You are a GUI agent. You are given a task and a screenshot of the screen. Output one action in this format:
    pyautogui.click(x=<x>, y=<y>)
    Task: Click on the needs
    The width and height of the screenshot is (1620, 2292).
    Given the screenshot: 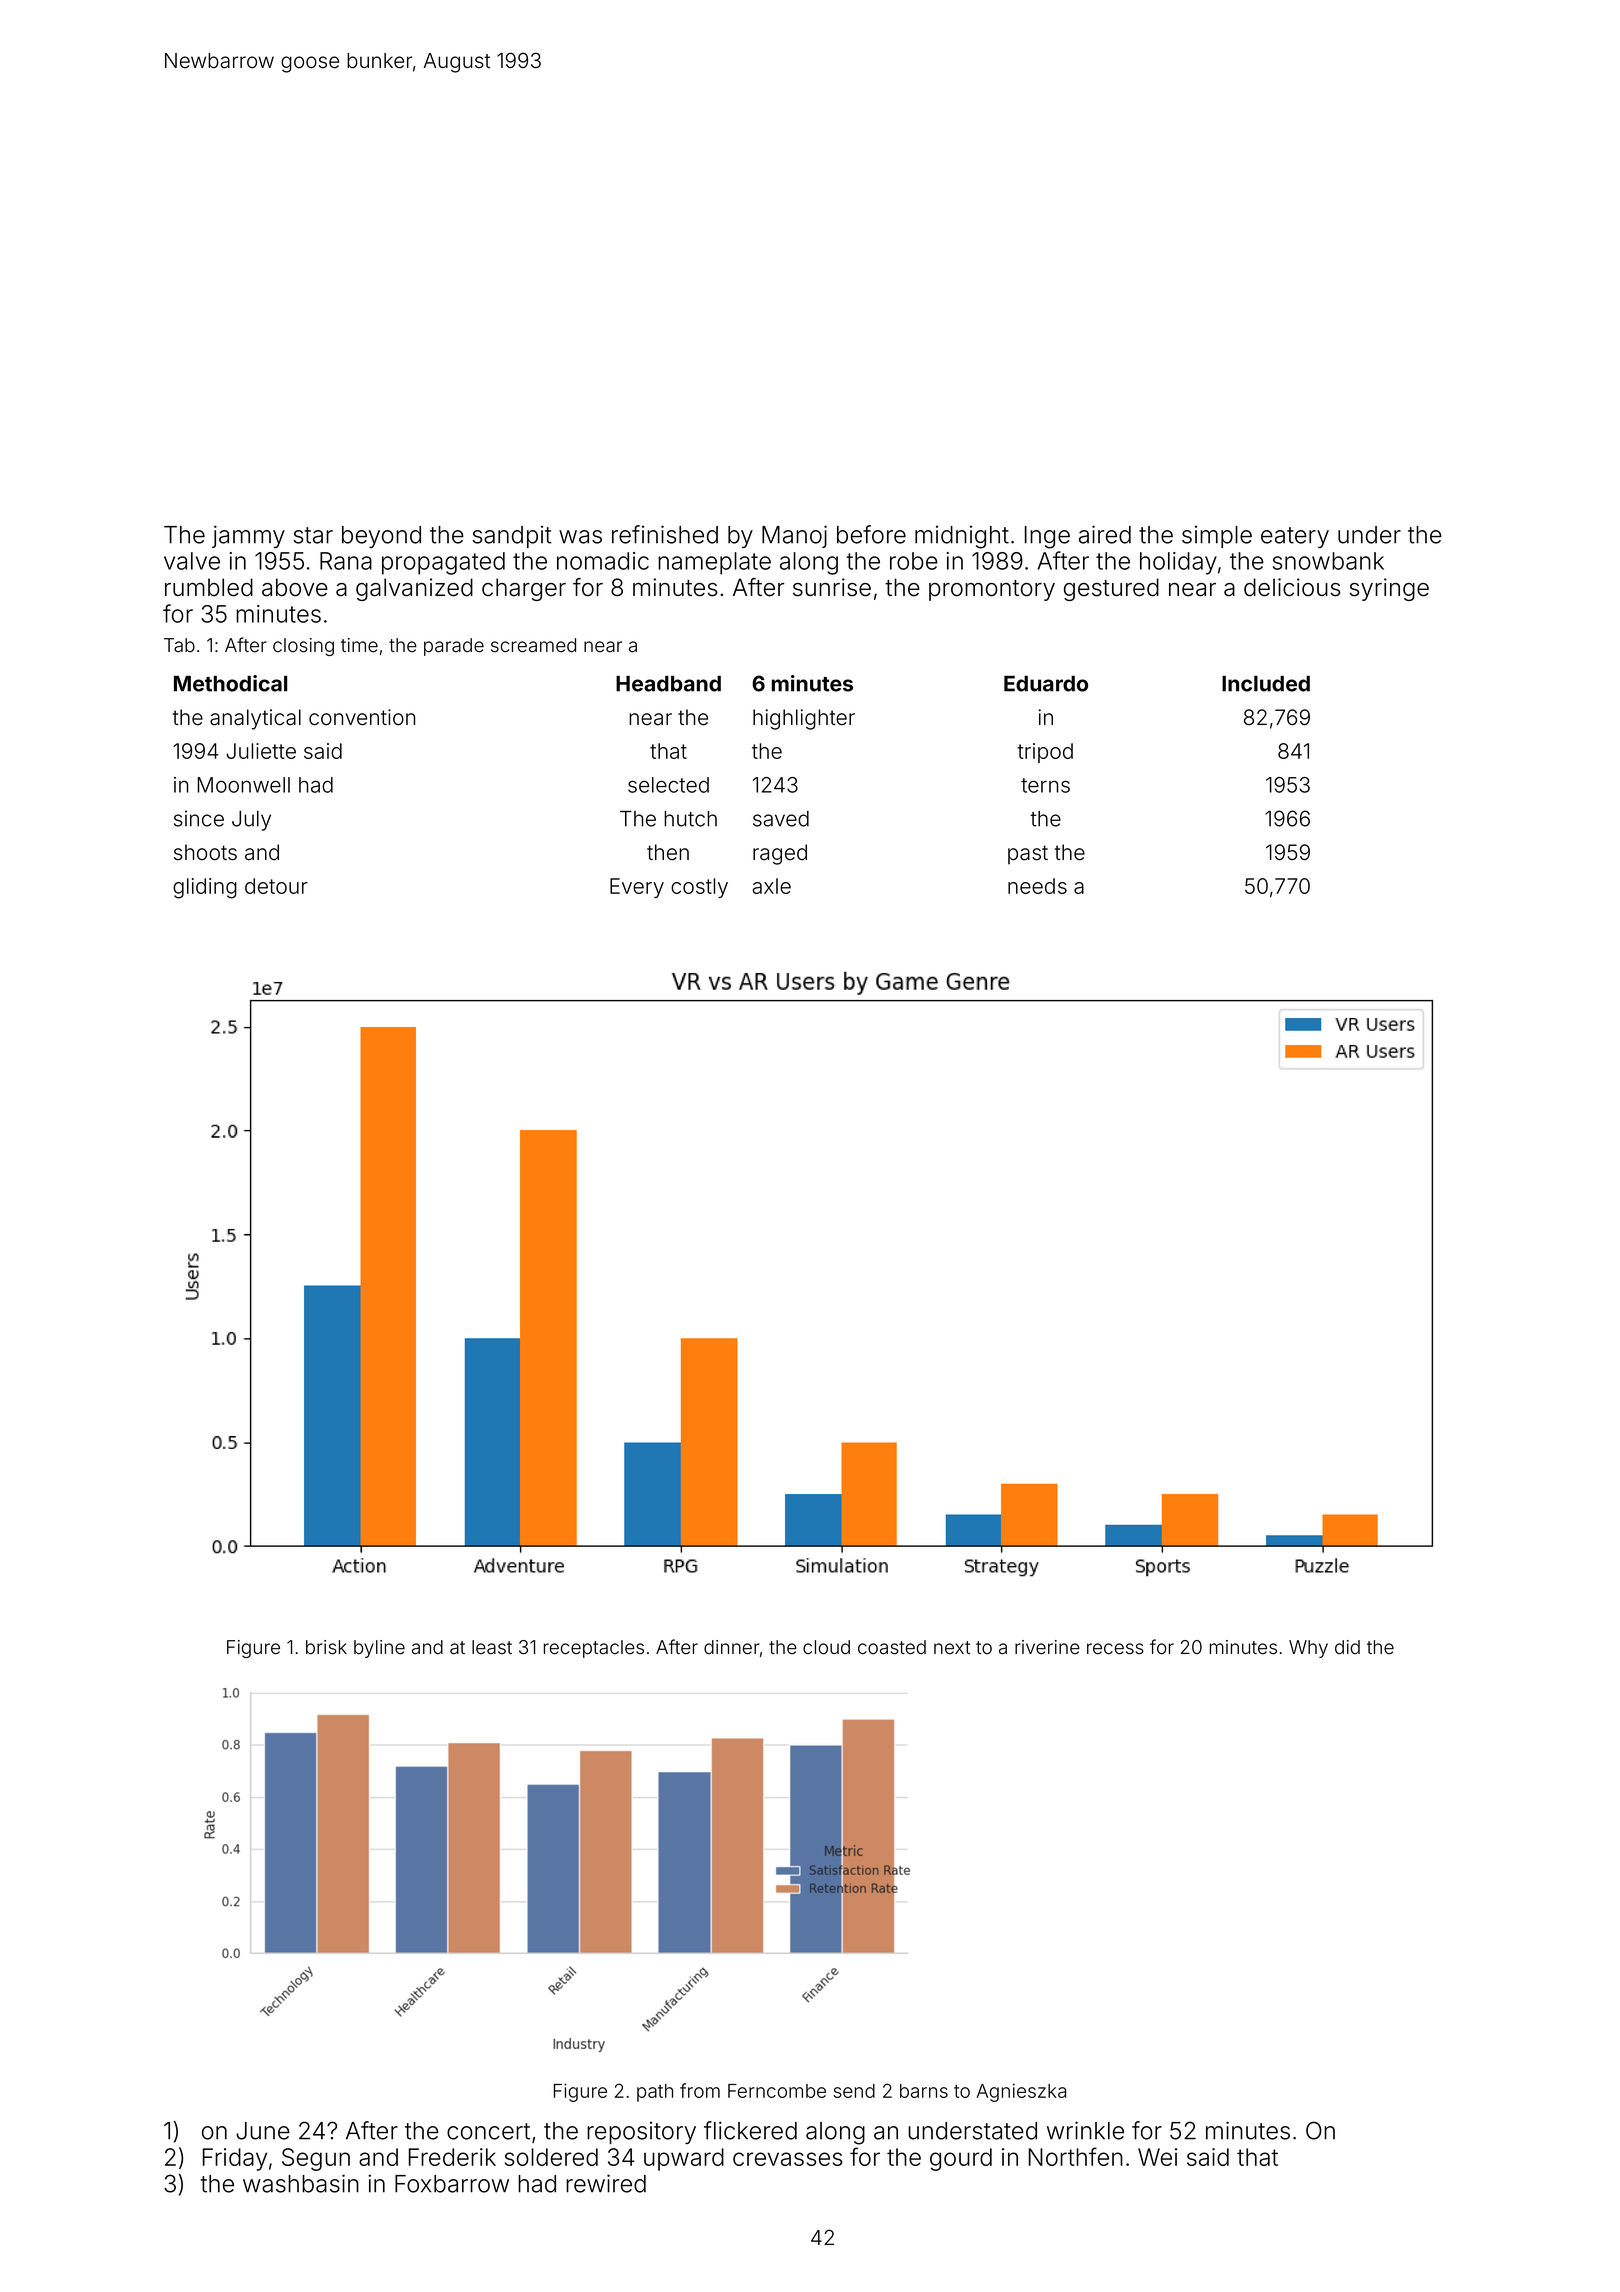 What is the action you would take?
    pyautogui.click(x=1037, y=886)
